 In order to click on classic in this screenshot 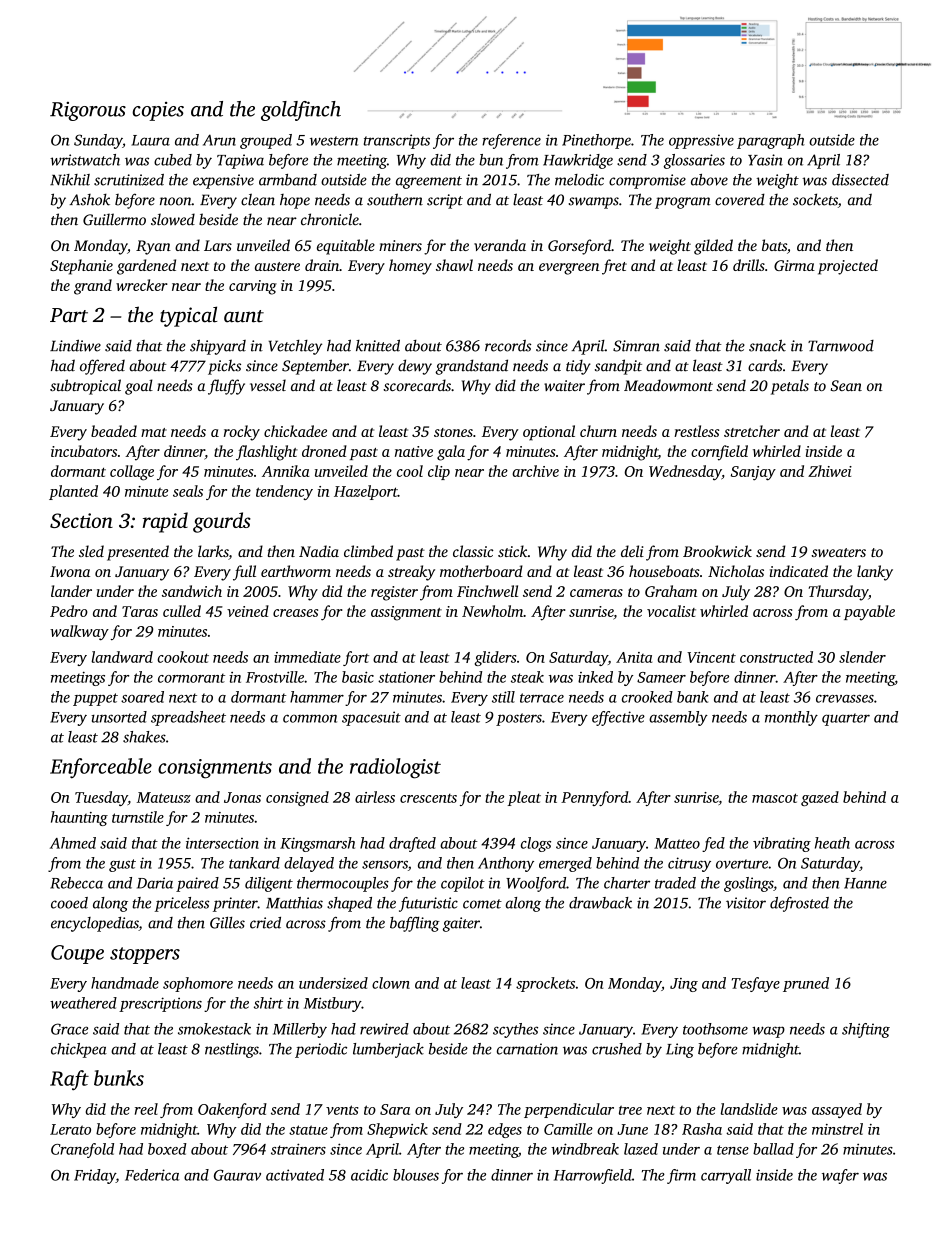, I will do `click(473, 551)`.
